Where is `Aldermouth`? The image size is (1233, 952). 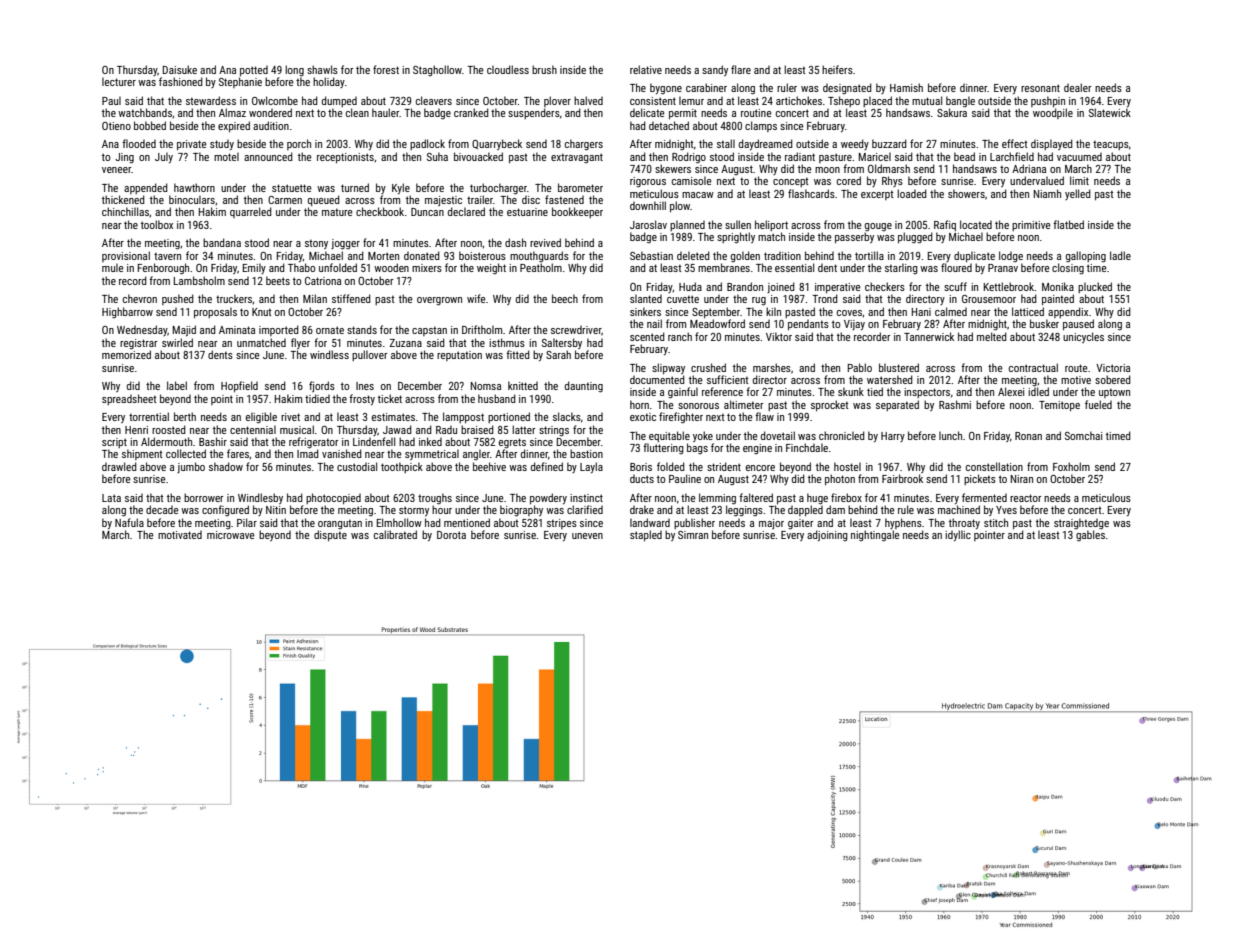 Aldermouth is located at coordinates (166, 441).
